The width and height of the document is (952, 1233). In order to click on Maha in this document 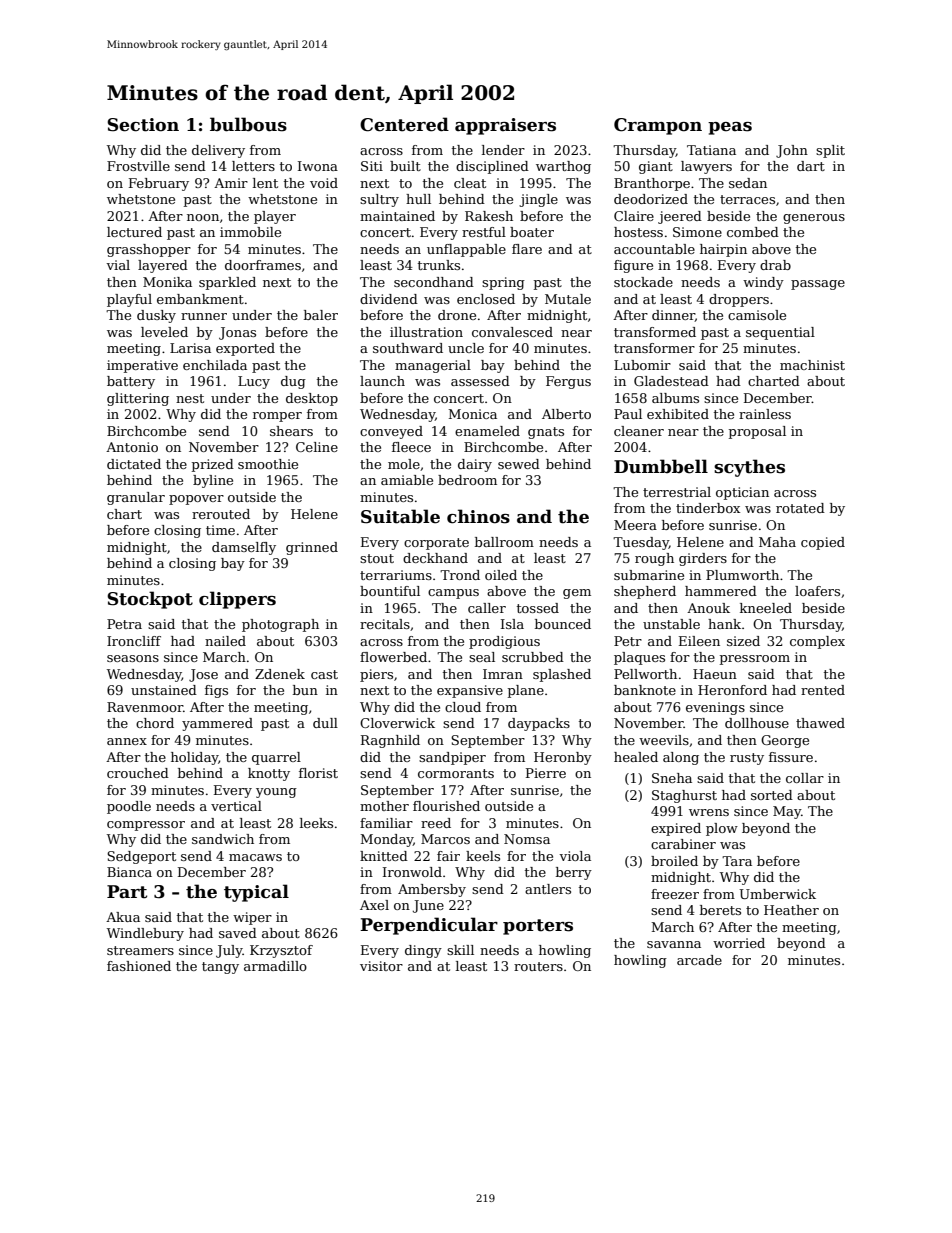, I will do `click(777, 542)`.
